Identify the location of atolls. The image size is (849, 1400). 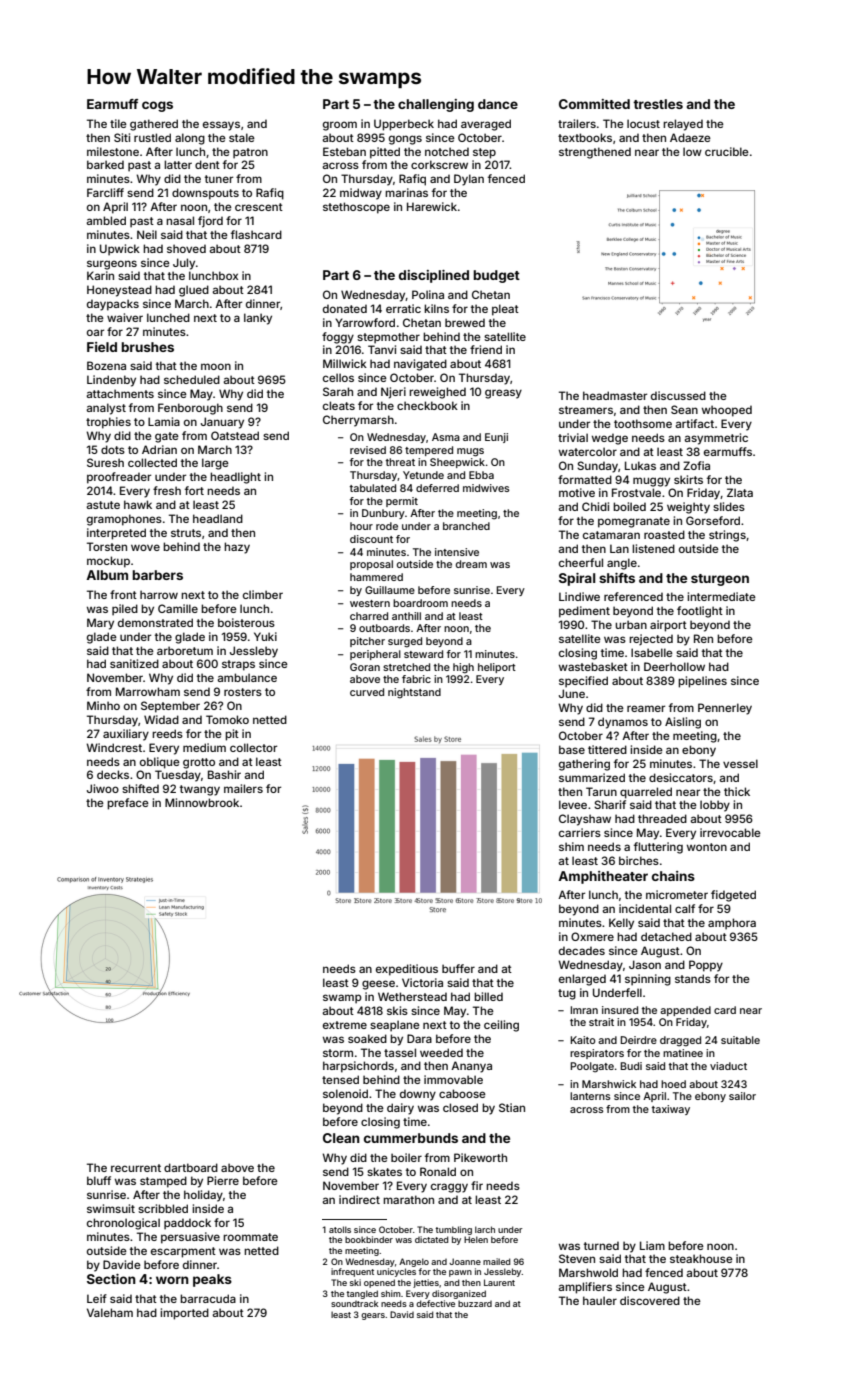
(340, 1229).
